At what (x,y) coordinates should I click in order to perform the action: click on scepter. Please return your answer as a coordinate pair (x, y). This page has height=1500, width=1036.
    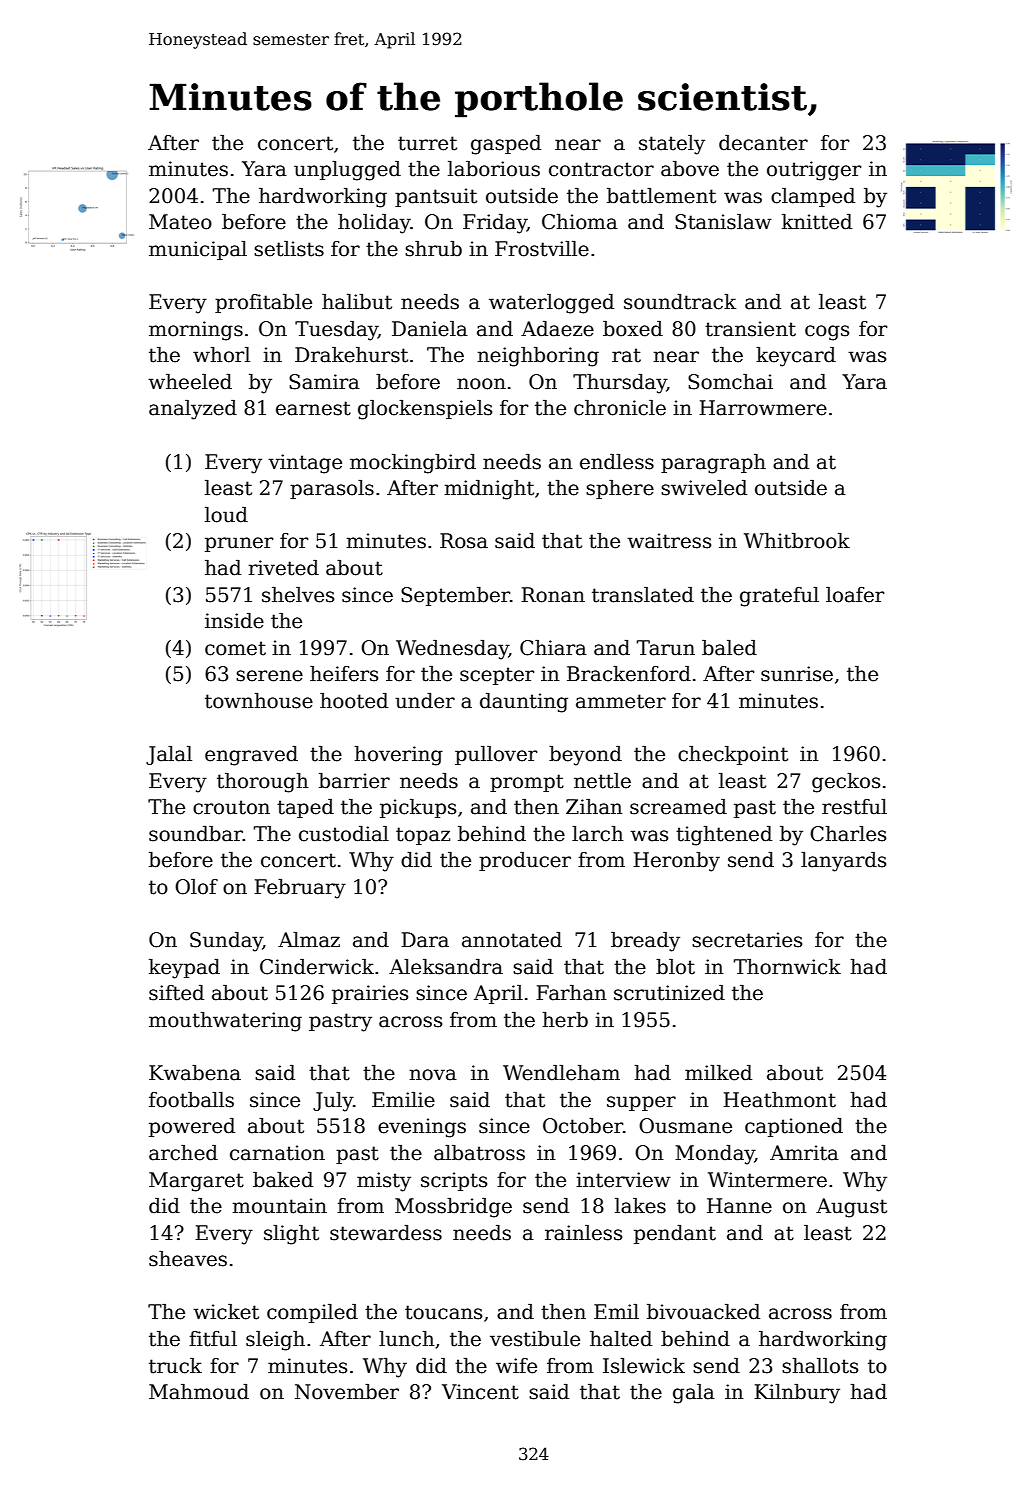
    Looking at the image, I should click on (497, 676).
